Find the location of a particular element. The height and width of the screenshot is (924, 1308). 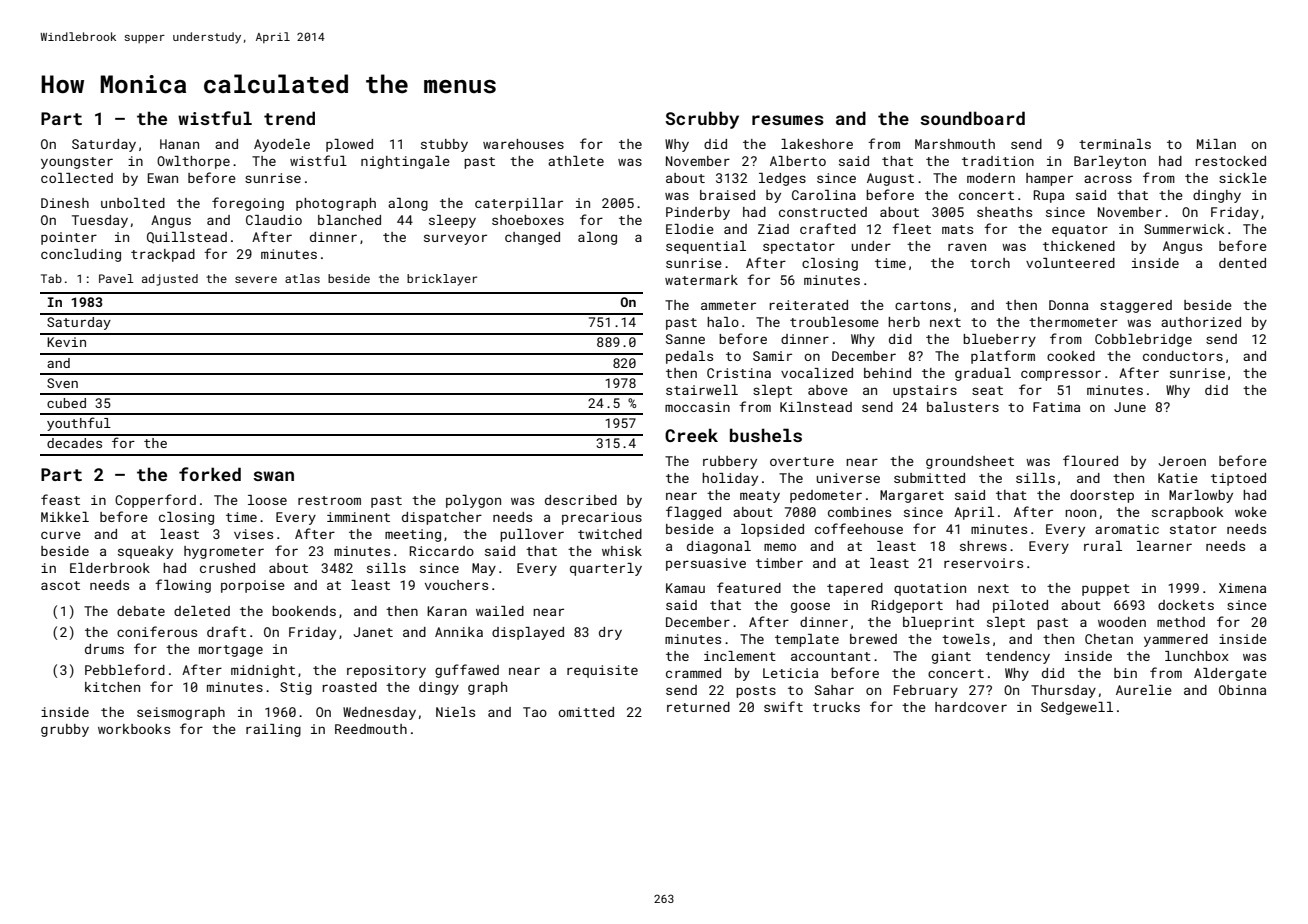

trend is located at coordinates (289, 118).
